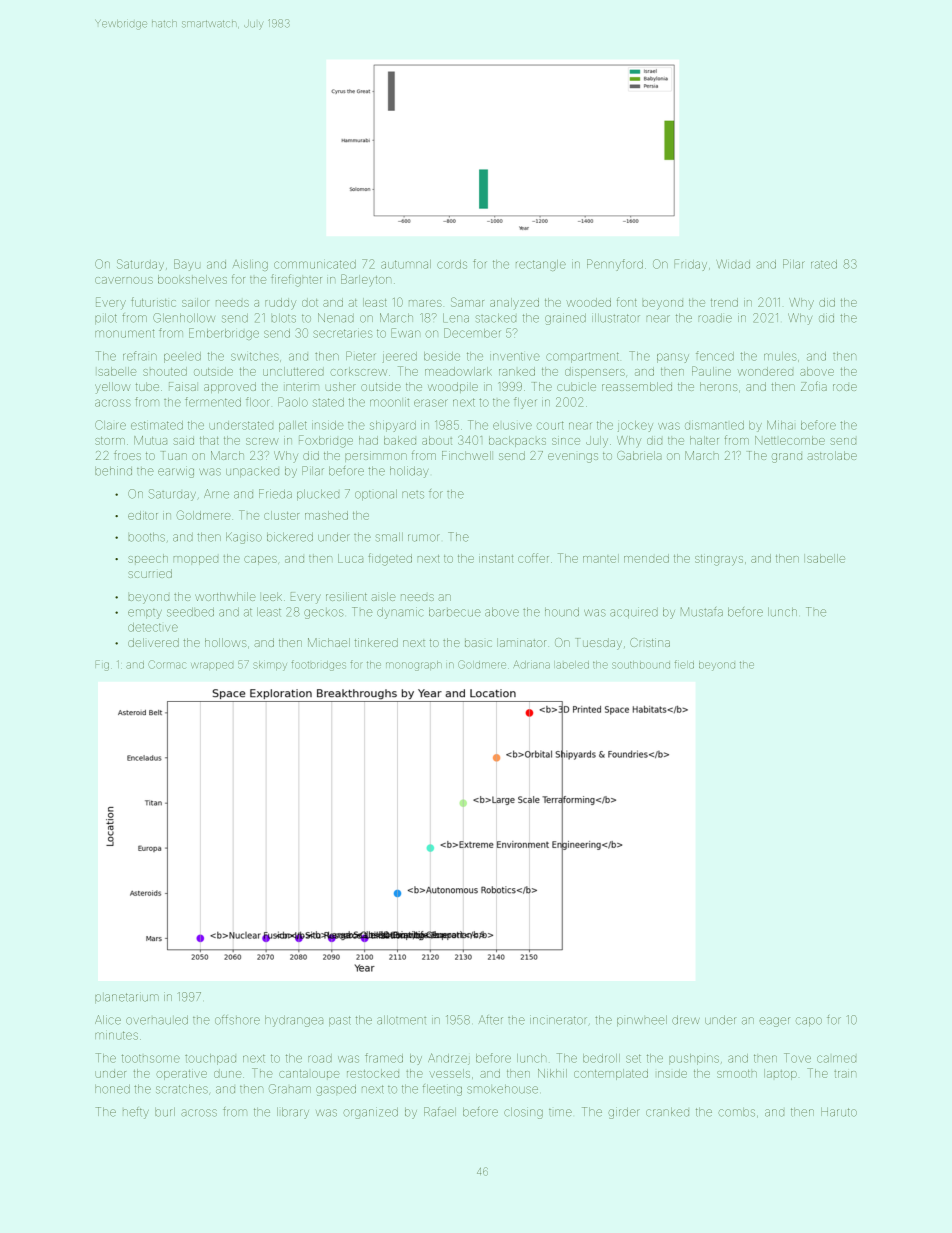 The height and width of the page is (1233, 952). I want to click on capo, so click(809, 1021).
